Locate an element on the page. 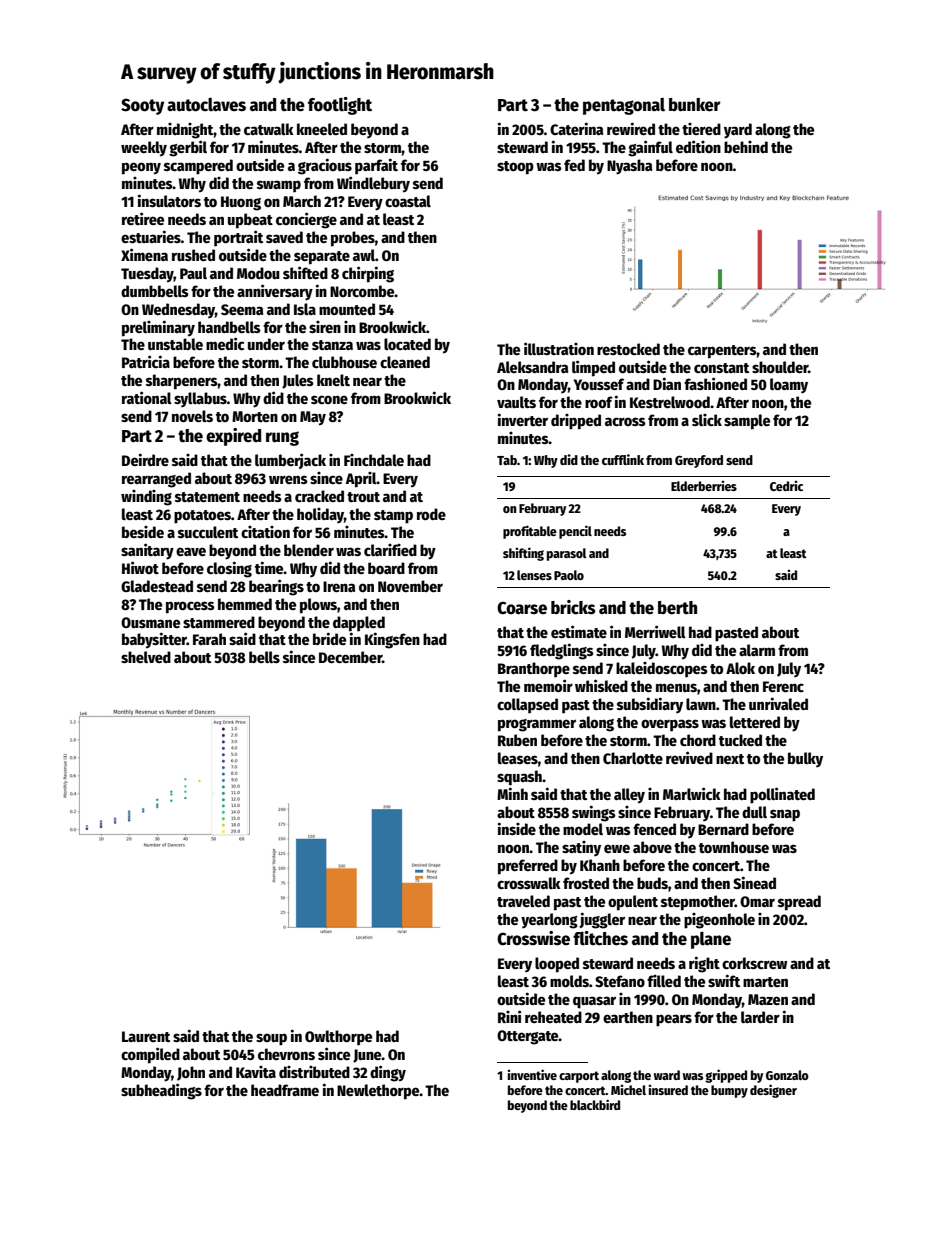 The image size is (952, 1233). Laurent is located at coordinates (146, 1036).
